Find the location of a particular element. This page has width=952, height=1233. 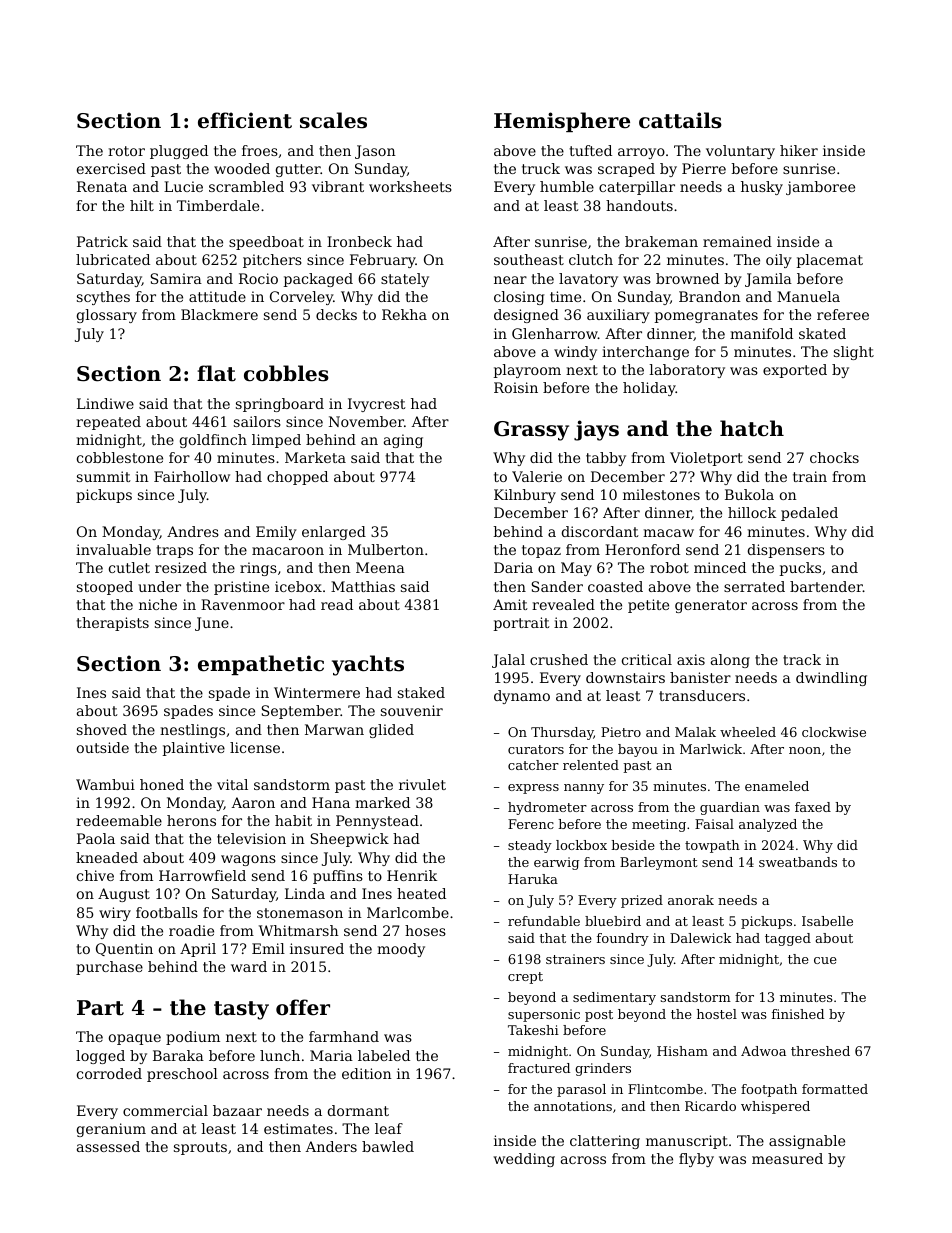

cattails is located at coordinates (680, 120).
